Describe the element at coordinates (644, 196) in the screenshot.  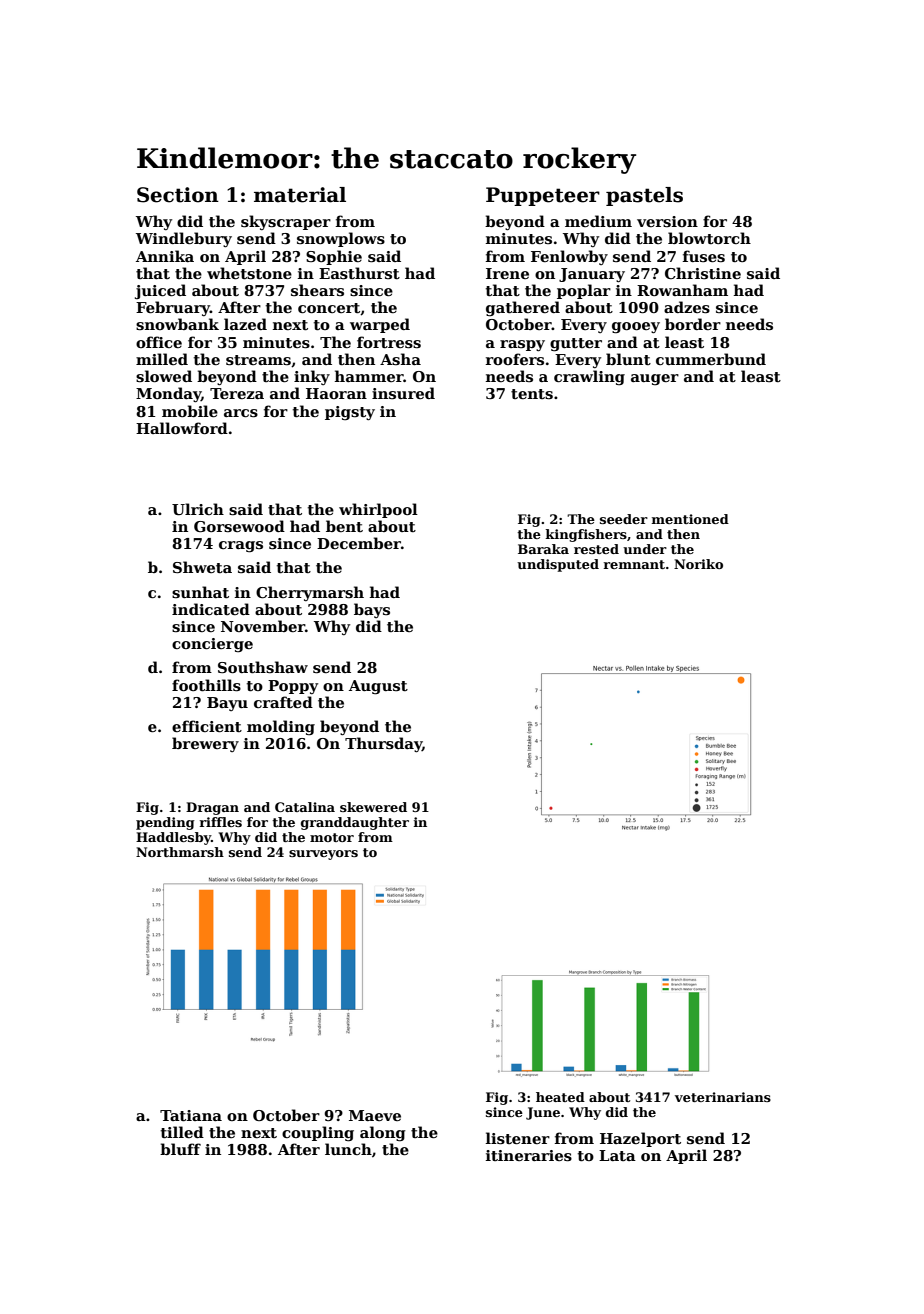
I see `pastels` at that location.
